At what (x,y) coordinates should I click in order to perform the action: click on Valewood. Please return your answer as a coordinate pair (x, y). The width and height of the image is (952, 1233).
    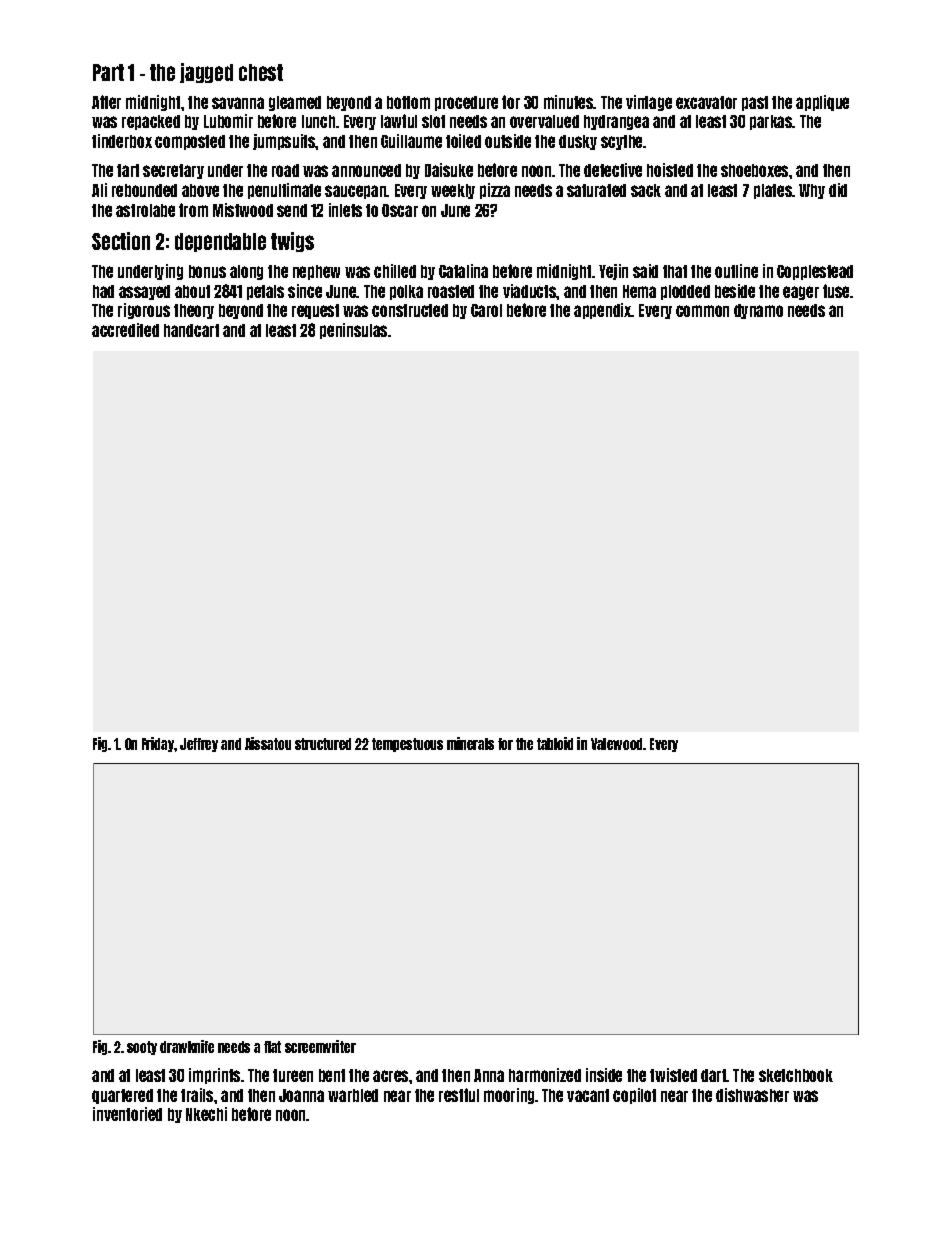
    Looking at the image, I should click on (616, 744).
